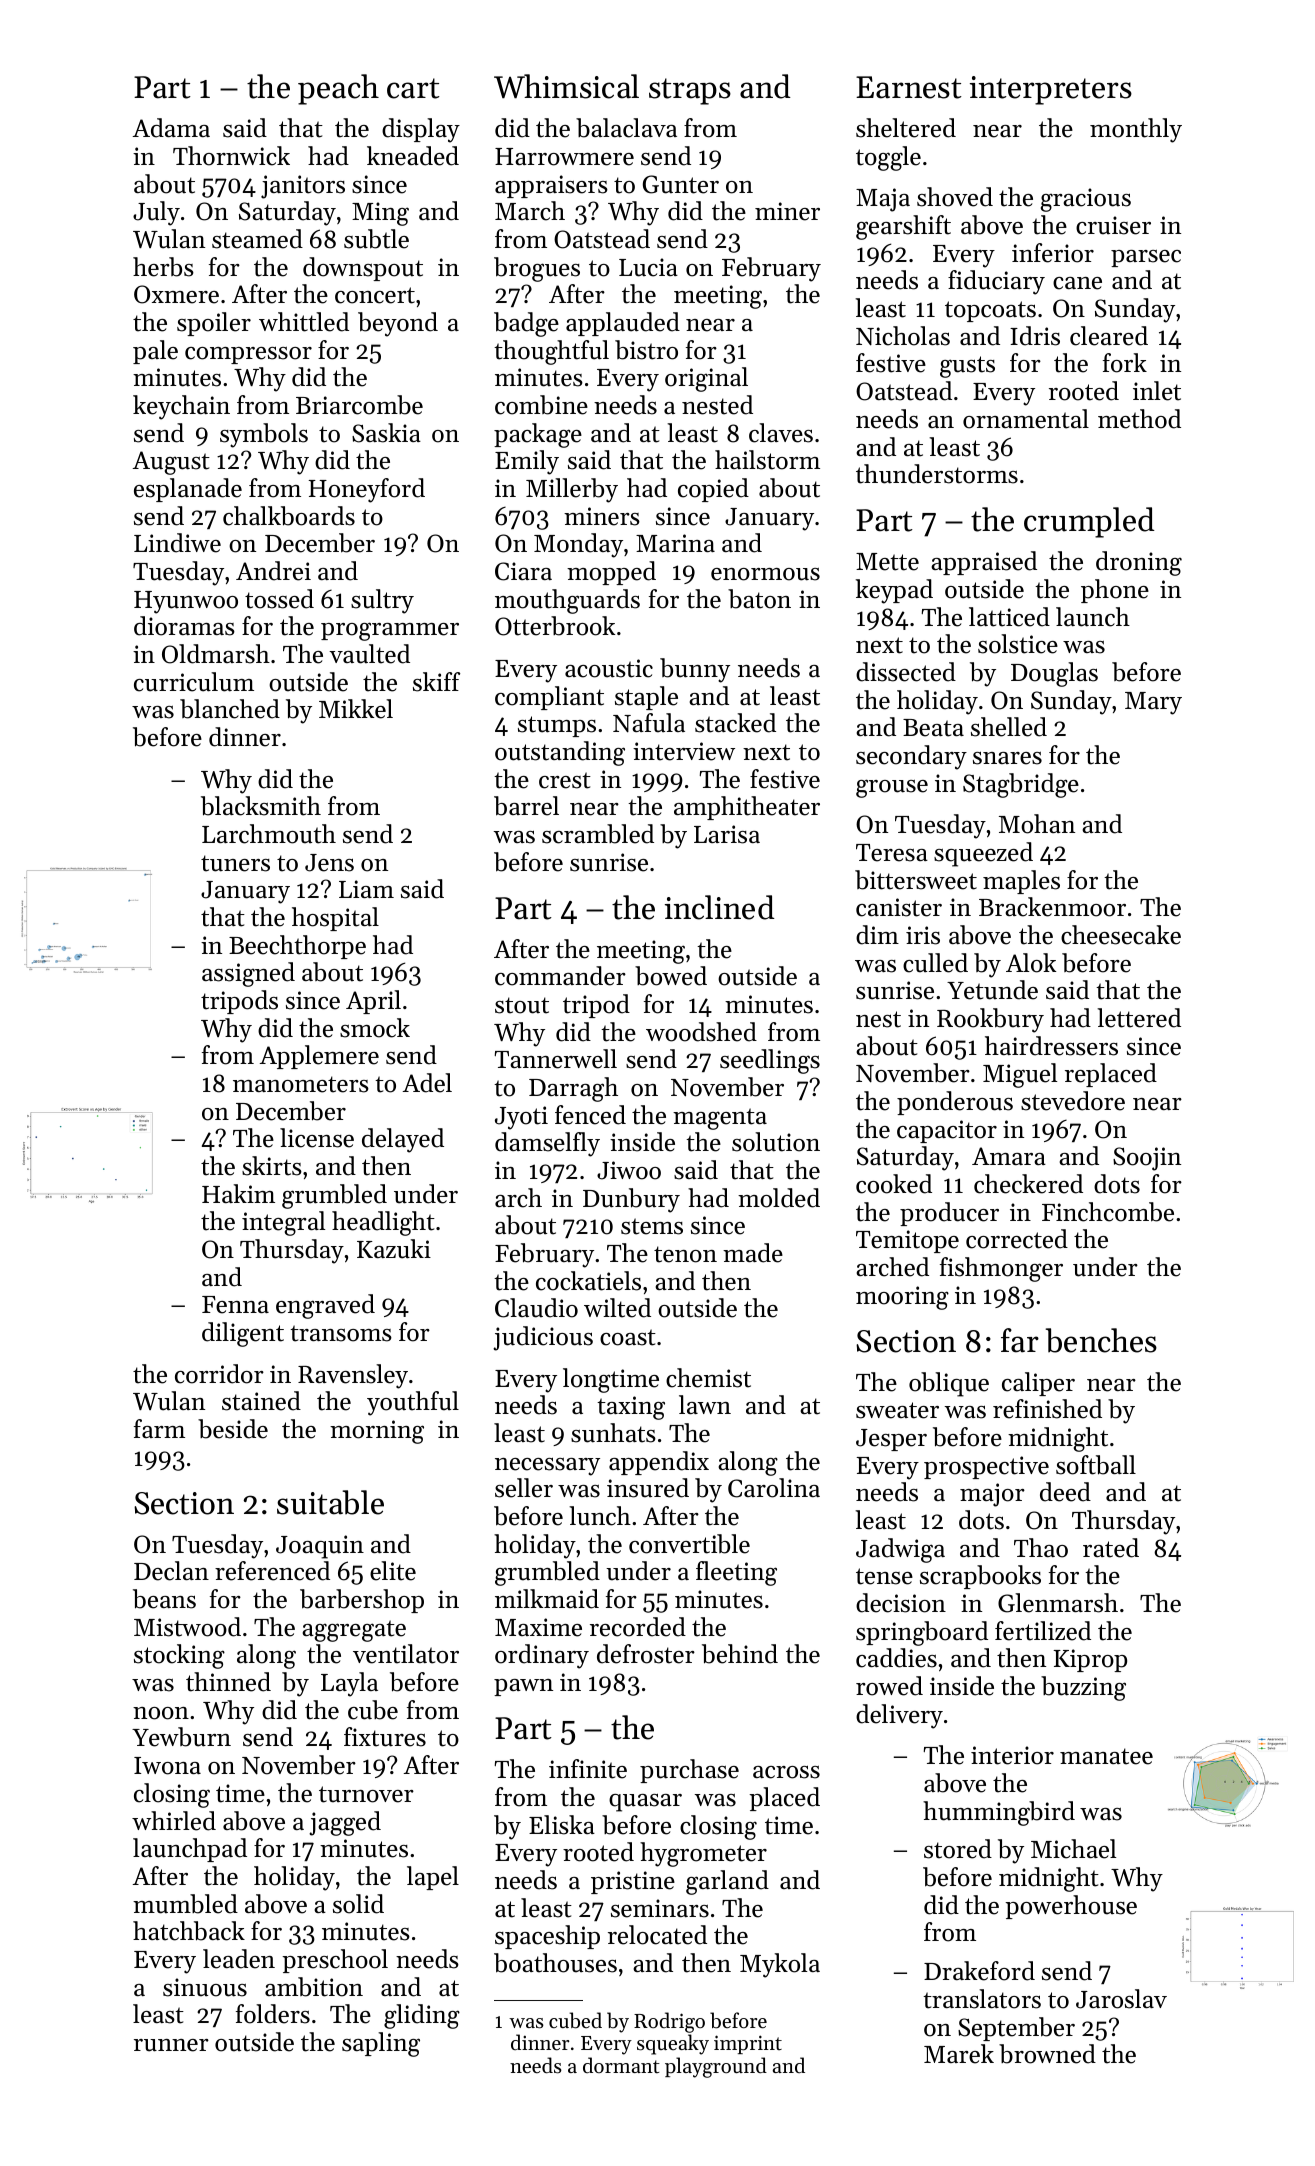 The width and height of the page is (1315, 2166). What do you see at coordinates (1051, 90) in the page?
I see `interpreters` at bounding box center [1051, 90].
